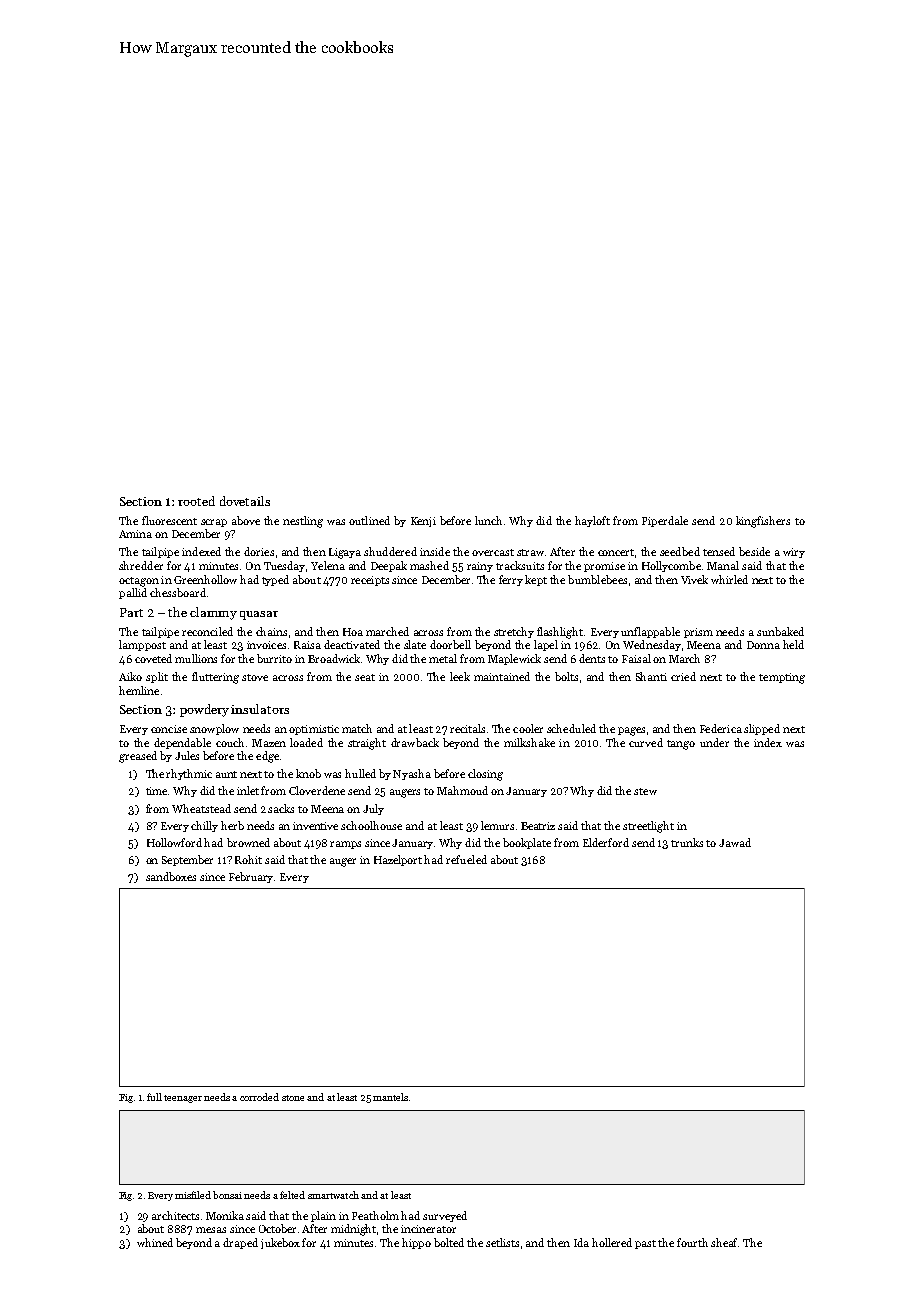  I want to click on sacks, so click(281, 808).
